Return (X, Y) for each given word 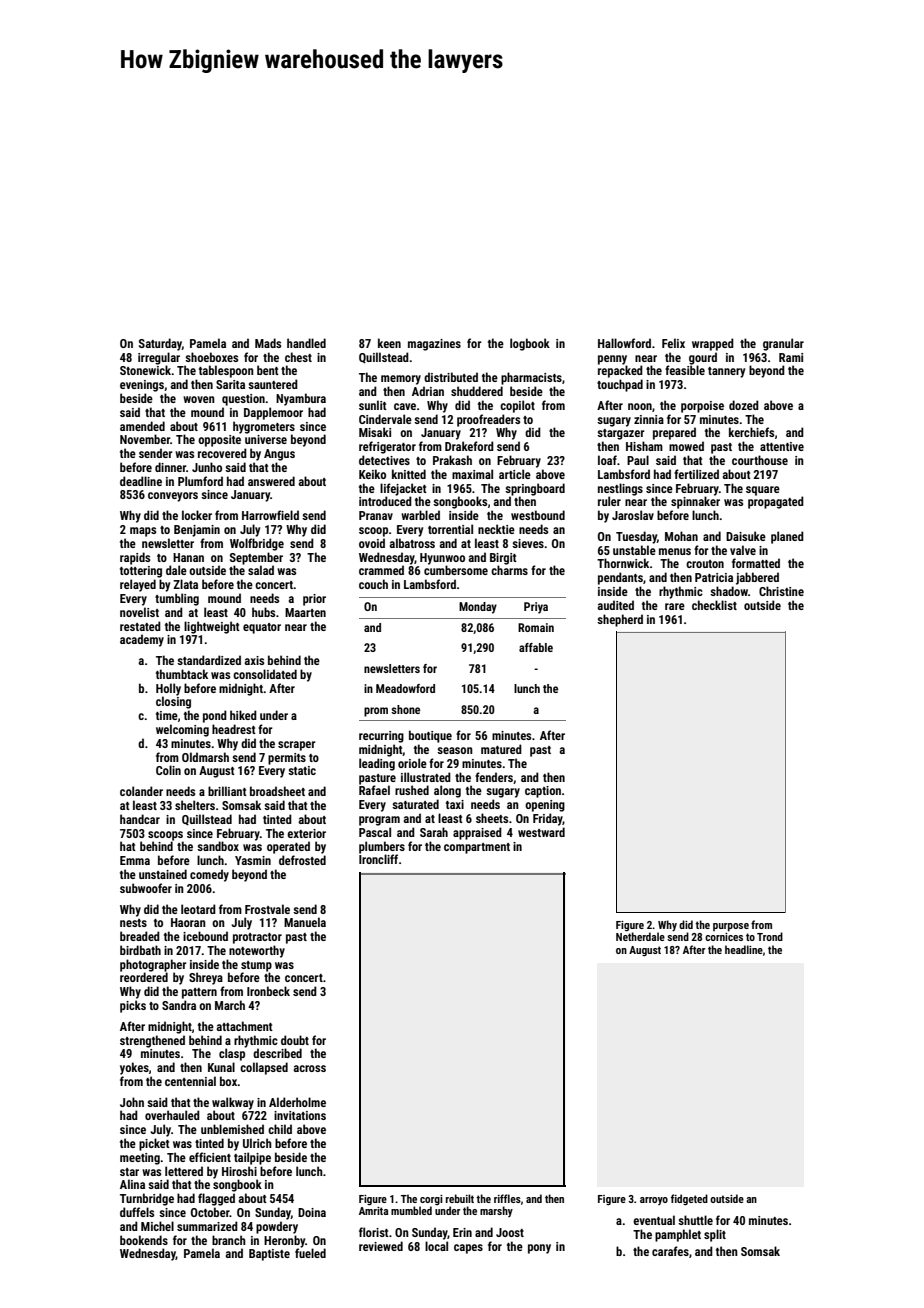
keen (389, 343)
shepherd (620, 620)
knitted (409, 474)
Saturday (160, 344)
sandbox (218, 846)
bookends (144, 1240)
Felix (673, 343)
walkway (233, 1103)
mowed (686, 446)
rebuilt (460, 1198)
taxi (455, 804)
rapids (135, 558)
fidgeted (689, 1200)
